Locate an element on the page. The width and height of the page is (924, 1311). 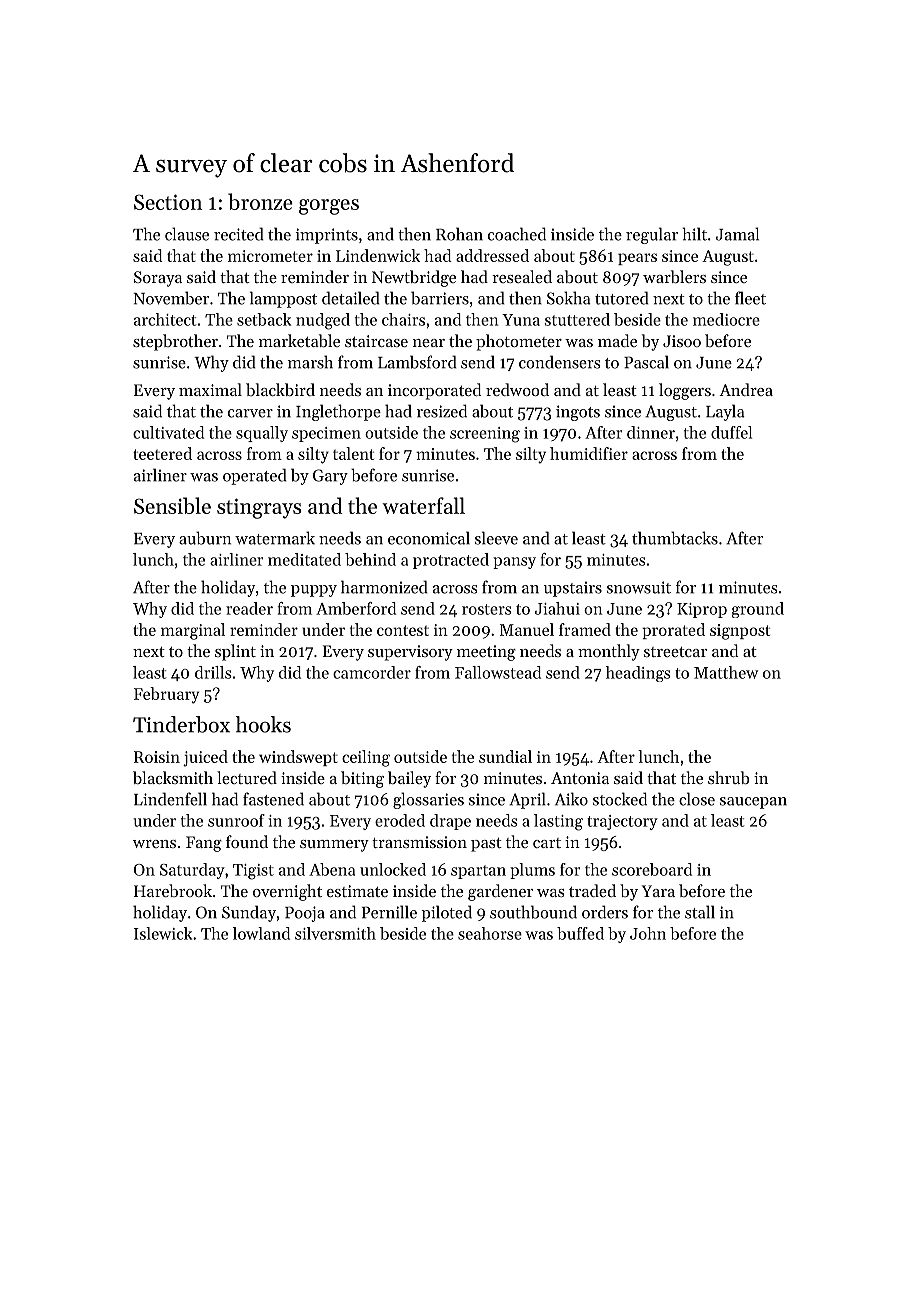
specimen is located at coordinates (326, 434).
